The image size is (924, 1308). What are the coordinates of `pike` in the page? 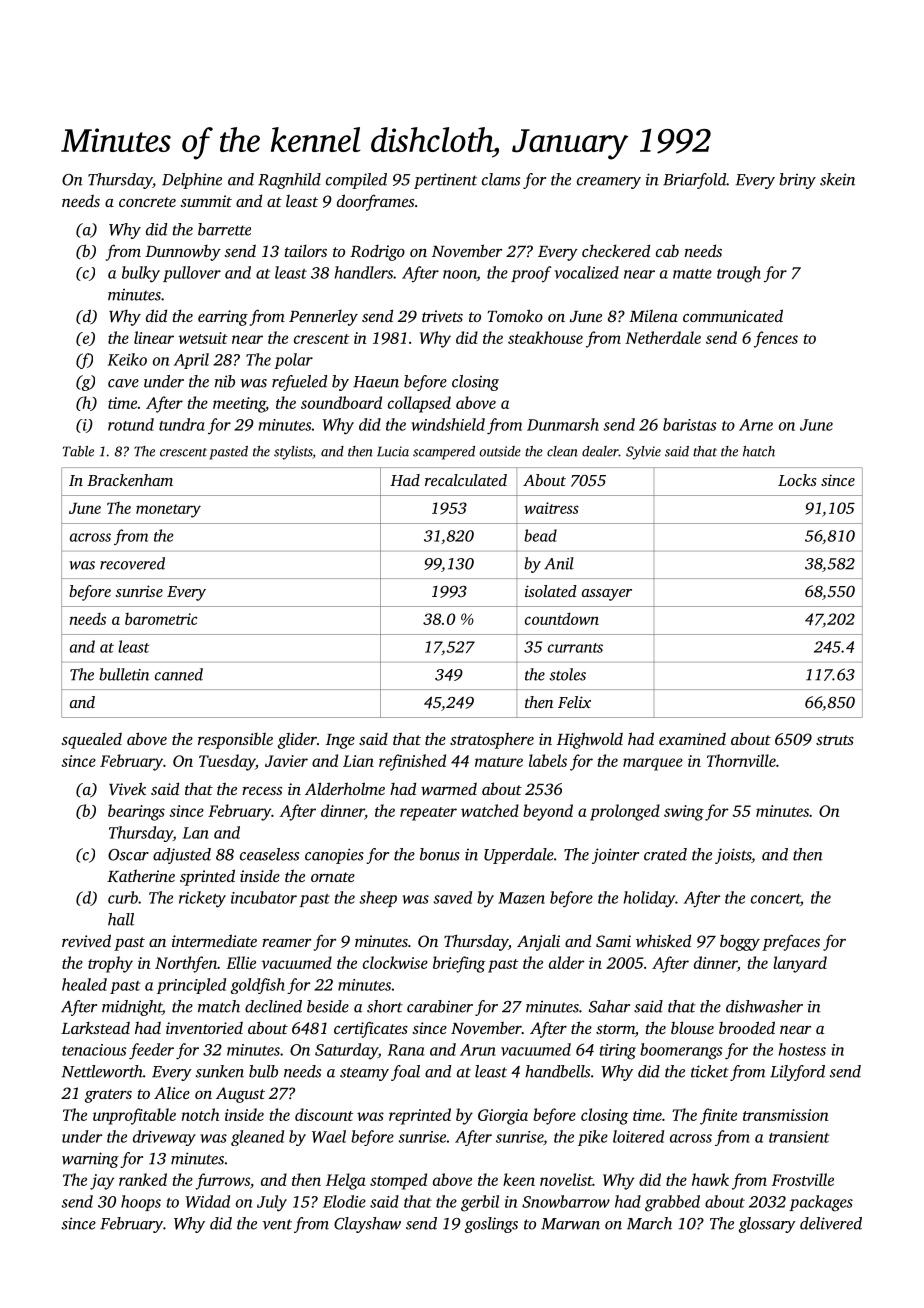 It's located at (593, 1138).
